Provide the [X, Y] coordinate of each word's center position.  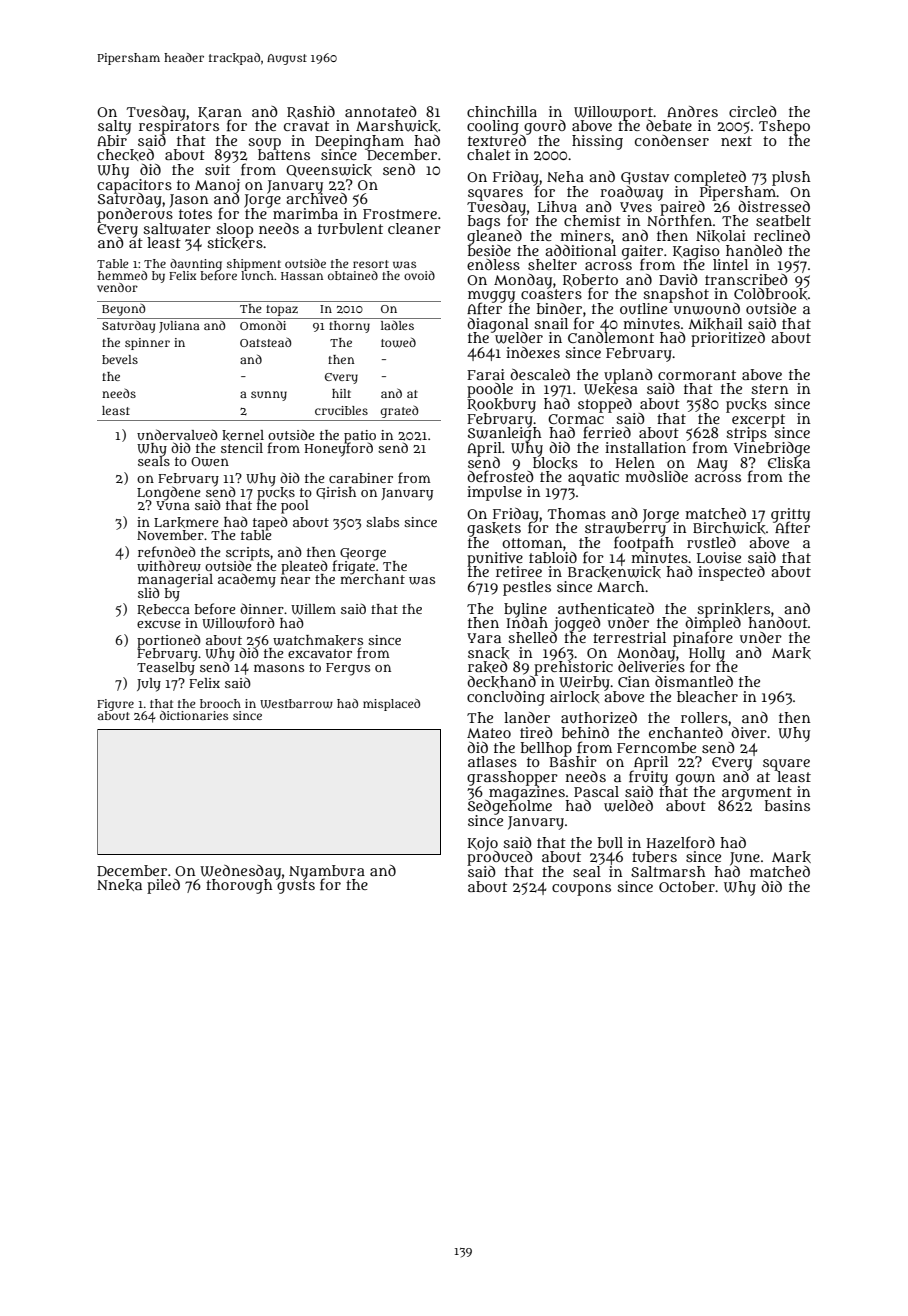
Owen [210, 462]
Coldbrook [771, 294]
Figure [115, 705]
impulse [494, 493]
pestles [527, 588]
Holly [707, 654]
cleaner [414, 228]
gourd [545, 127]
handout [778, 622]
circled [753, 111]
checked [125, 155]
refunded [167, 551]
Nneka [119, 885]
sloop [234, 230]
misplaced [391, 705]
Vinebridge [772, 449]
